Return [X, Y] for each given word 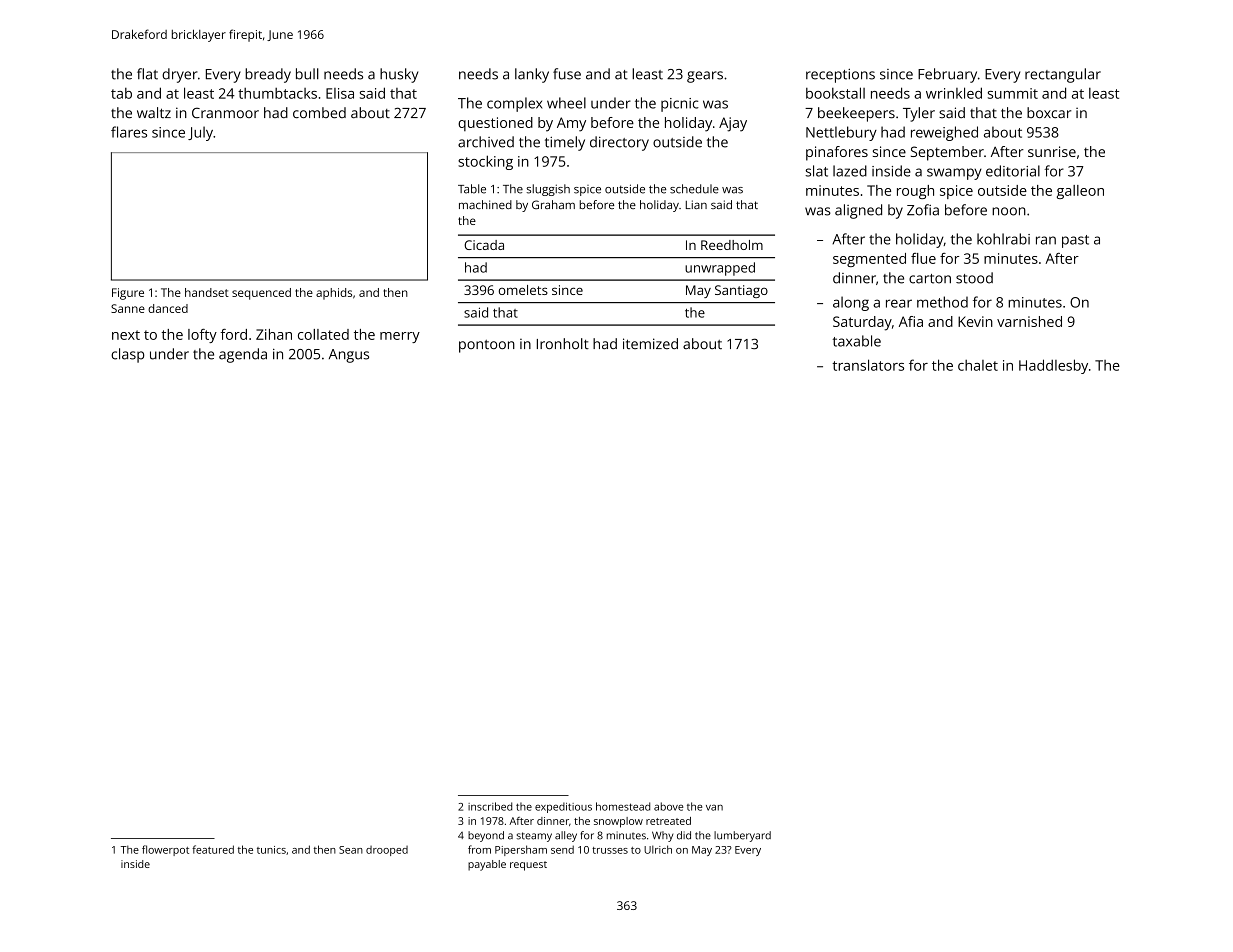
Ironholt [563, 343]
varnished [1029, 321]
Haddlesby [1053, 366]
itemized [650, 343]
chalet [978, 365]
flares [129, 132]
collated [323, 334]
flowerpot [165, 850]
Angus [349, 356]
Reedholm [732, 245]
